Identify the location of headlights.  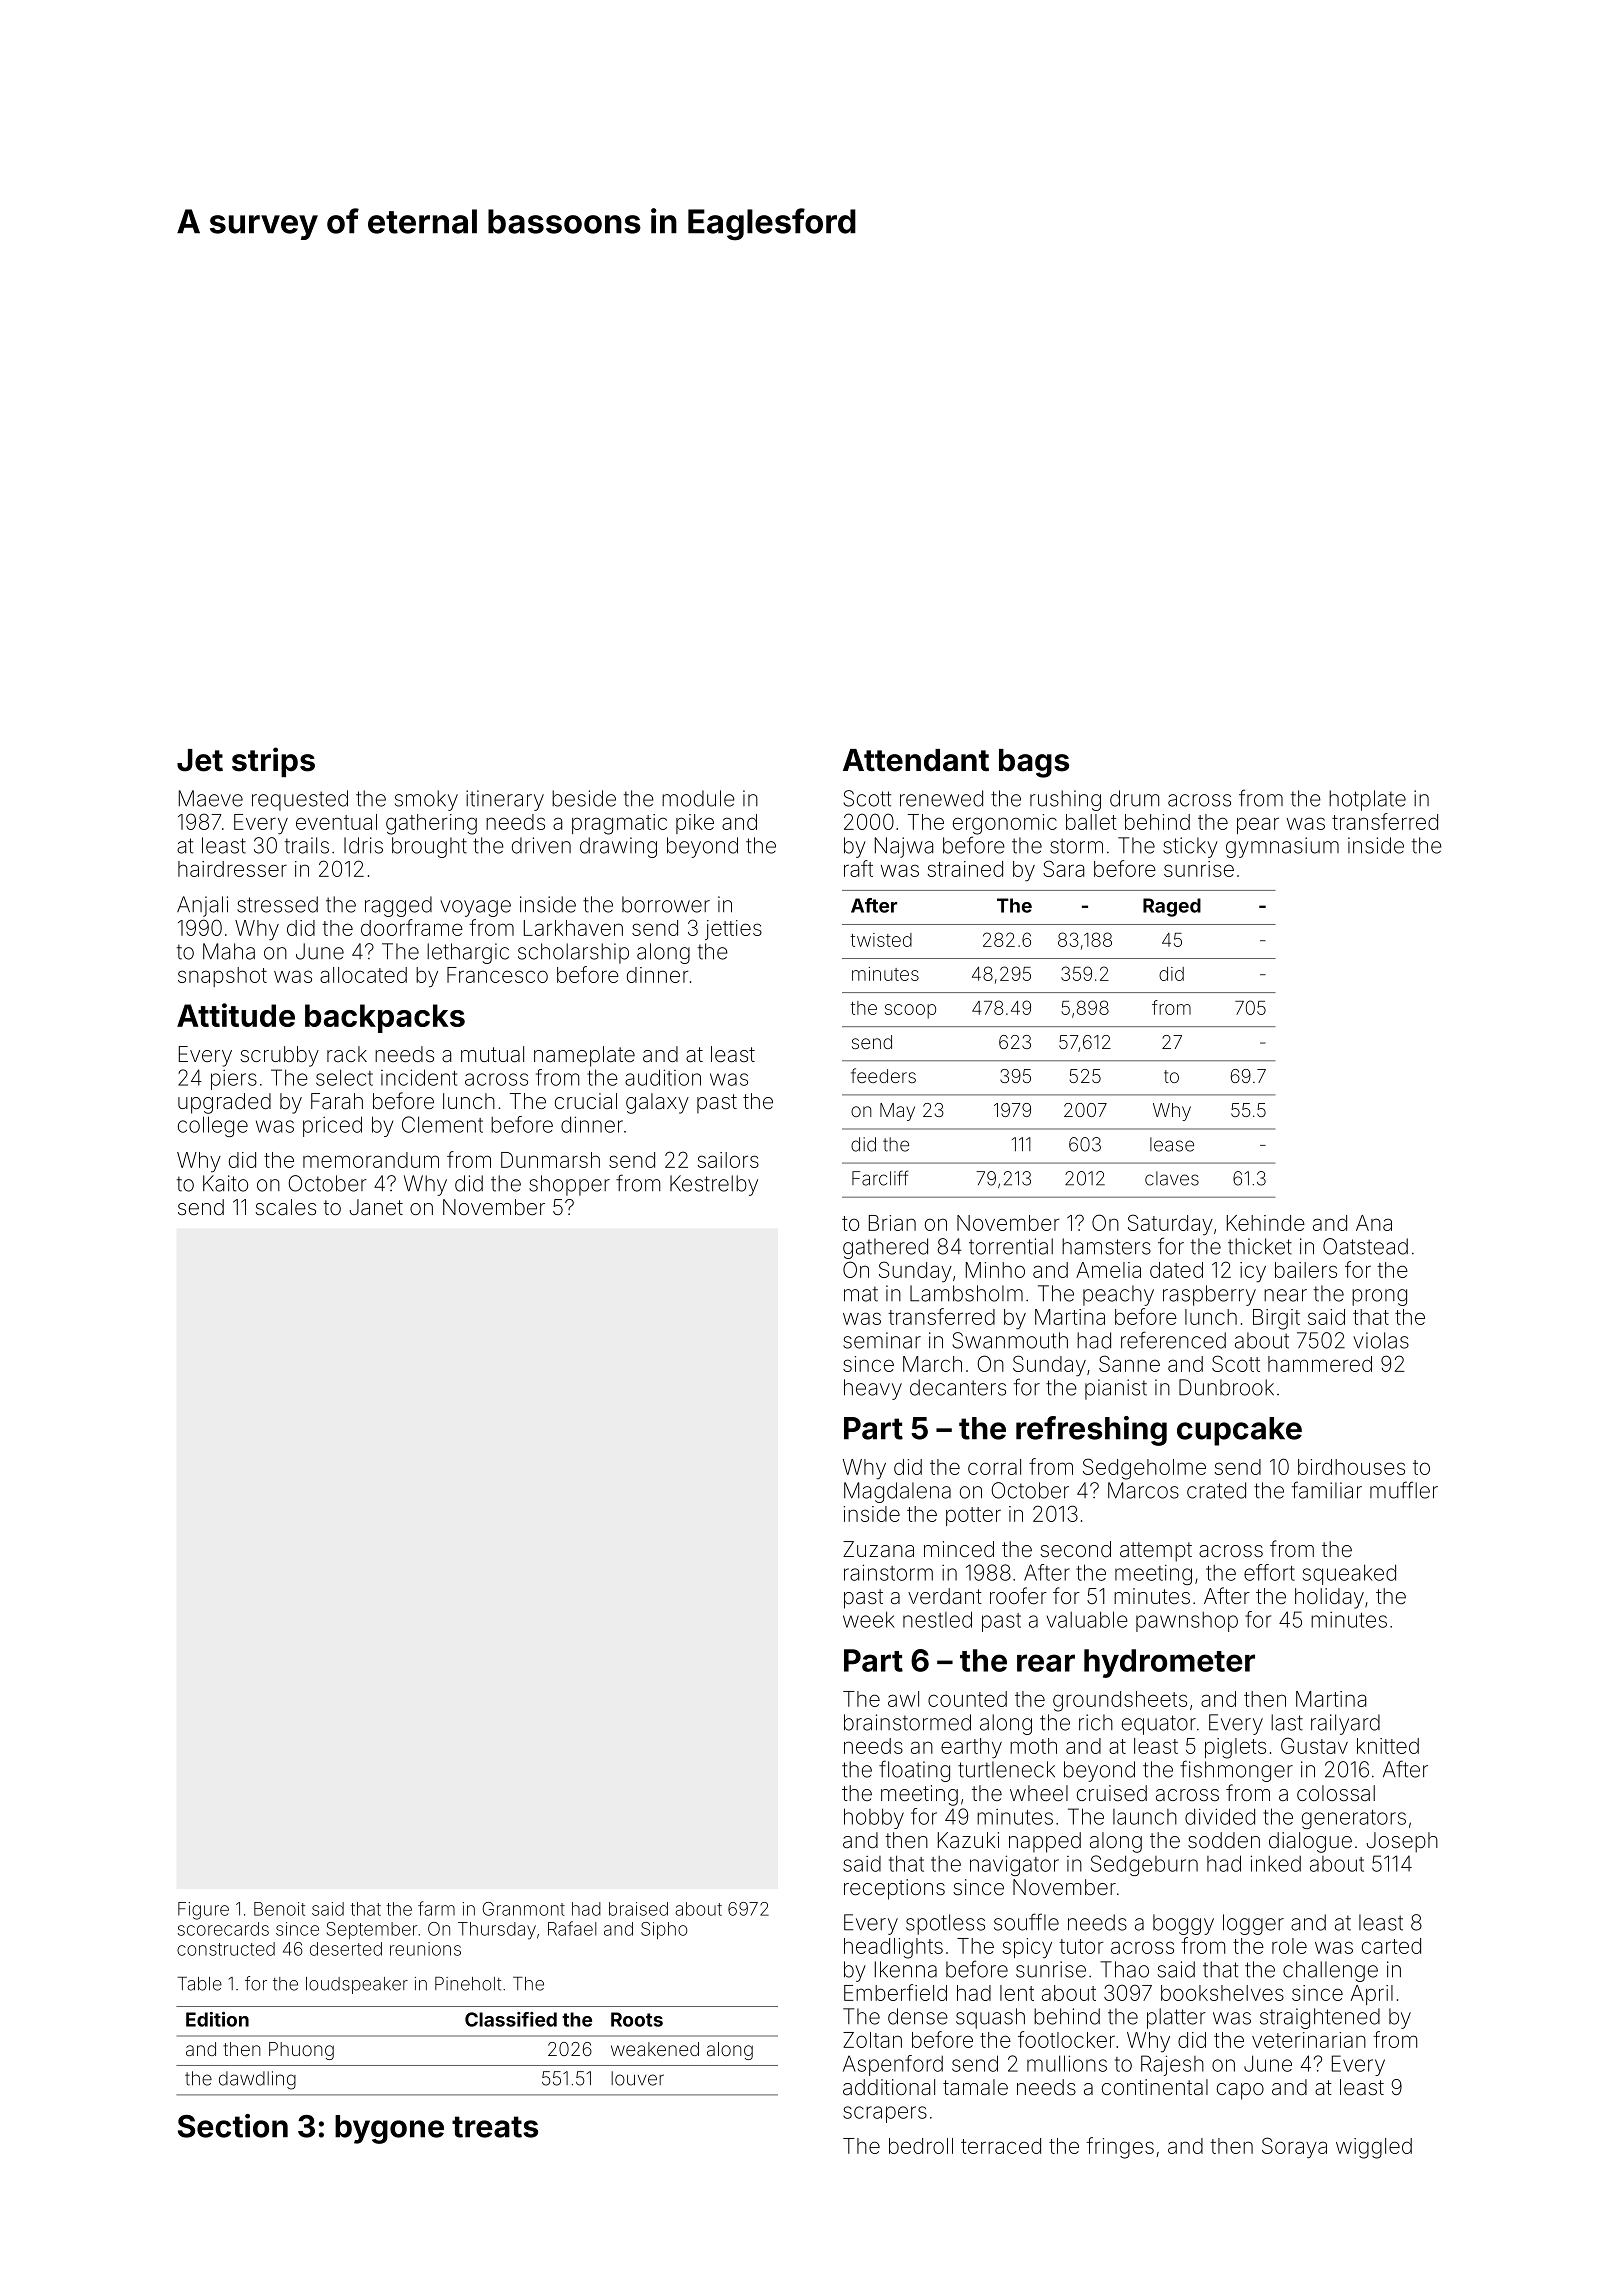
(893, 1948).
